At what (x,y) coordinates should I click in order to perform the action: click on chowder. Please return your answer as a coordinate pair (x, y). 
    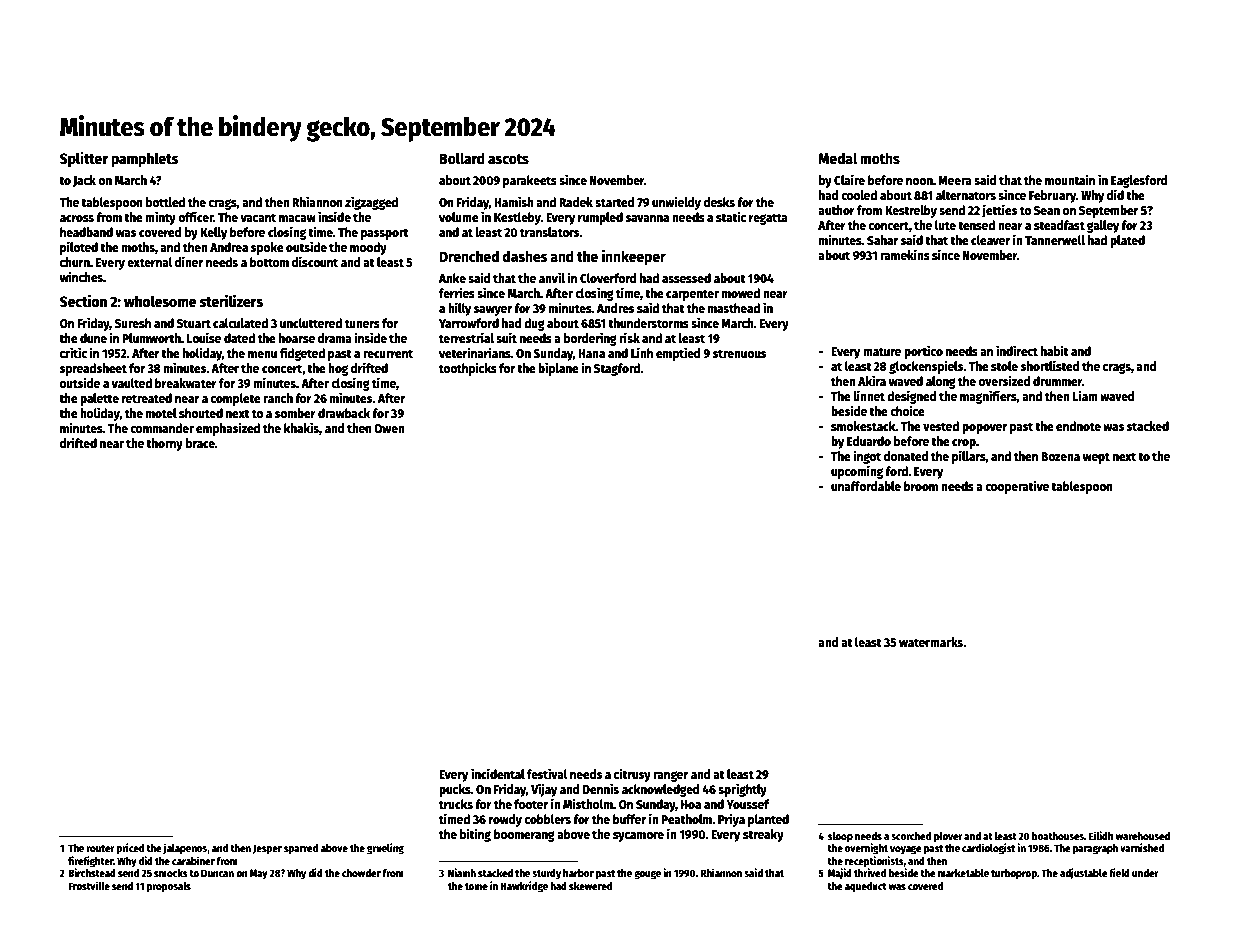
    Looking at the image, I should click on (361, 873).
